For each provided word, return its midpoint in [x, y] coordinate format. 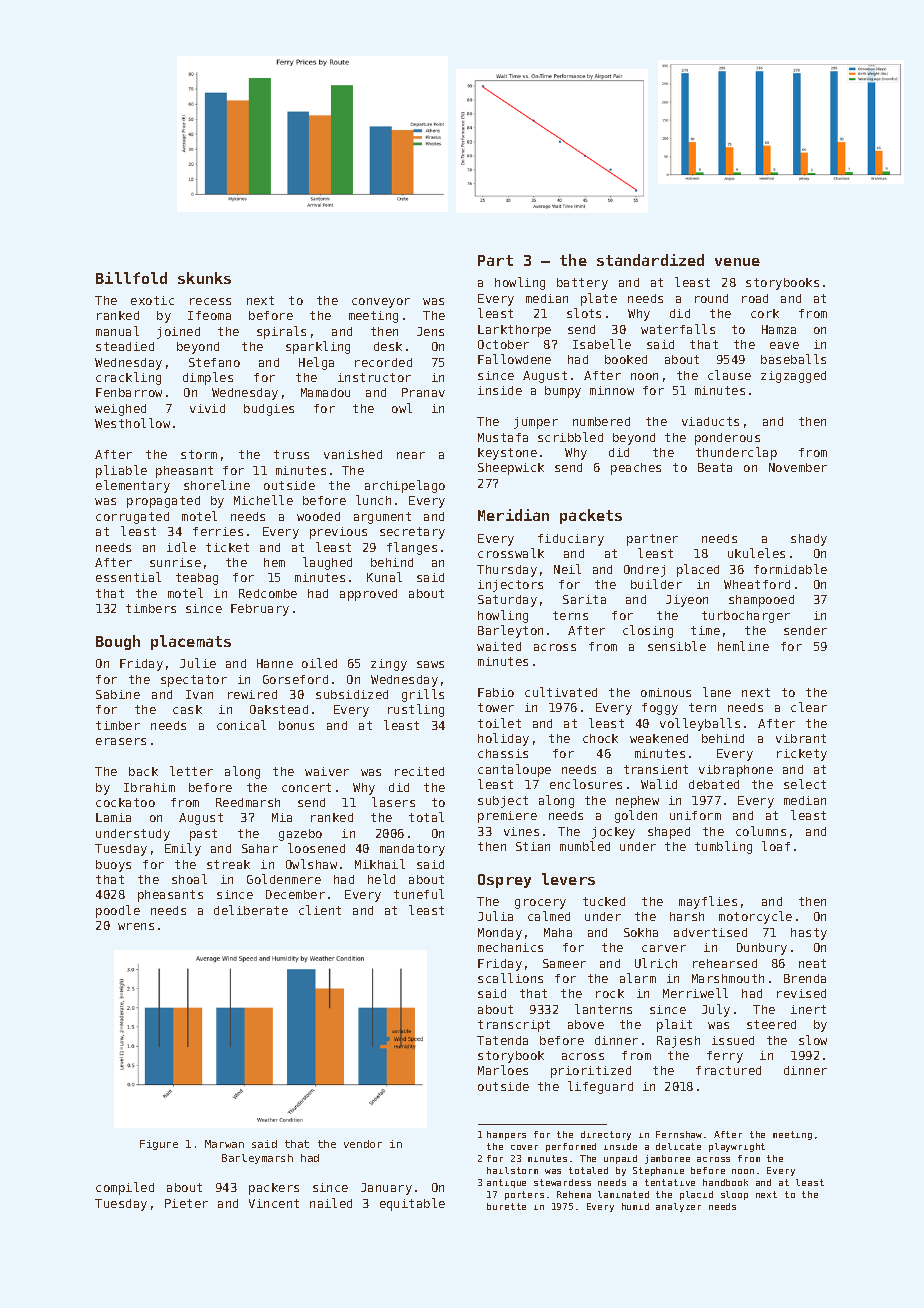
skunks [204, 278]
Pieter [186, 1203]
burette [506, 1206]
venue [737, 262]
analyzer [678, 1207]
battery [582, 284]
